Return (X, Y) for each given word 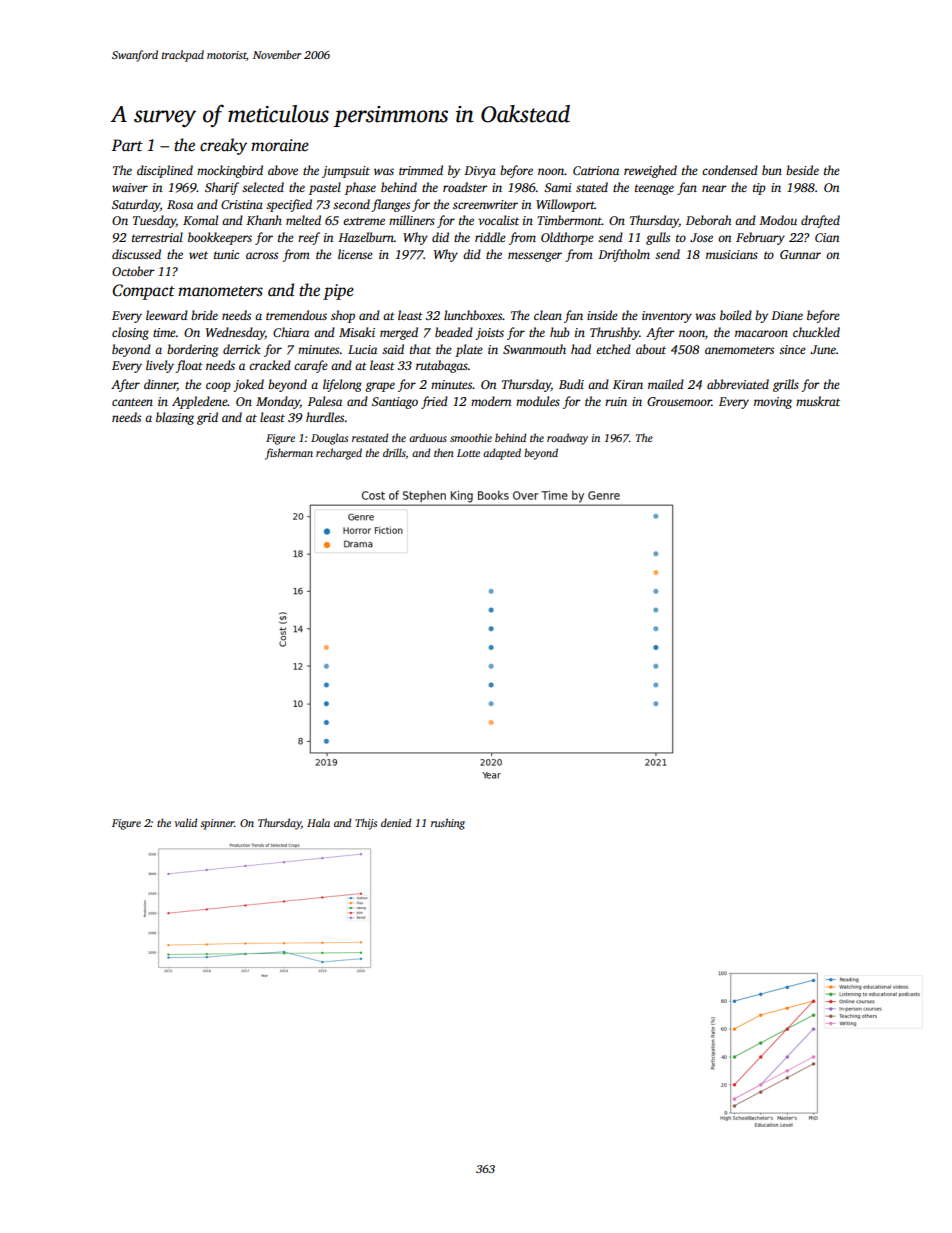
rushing (448, 824)
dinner (160, 385)
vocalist (498, 220)
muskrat (818, 401)
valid (185, 822)
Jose (701, 237)
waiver (130, 187)
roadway (567, 439)
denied (396, 822)
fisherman (289, 454)
